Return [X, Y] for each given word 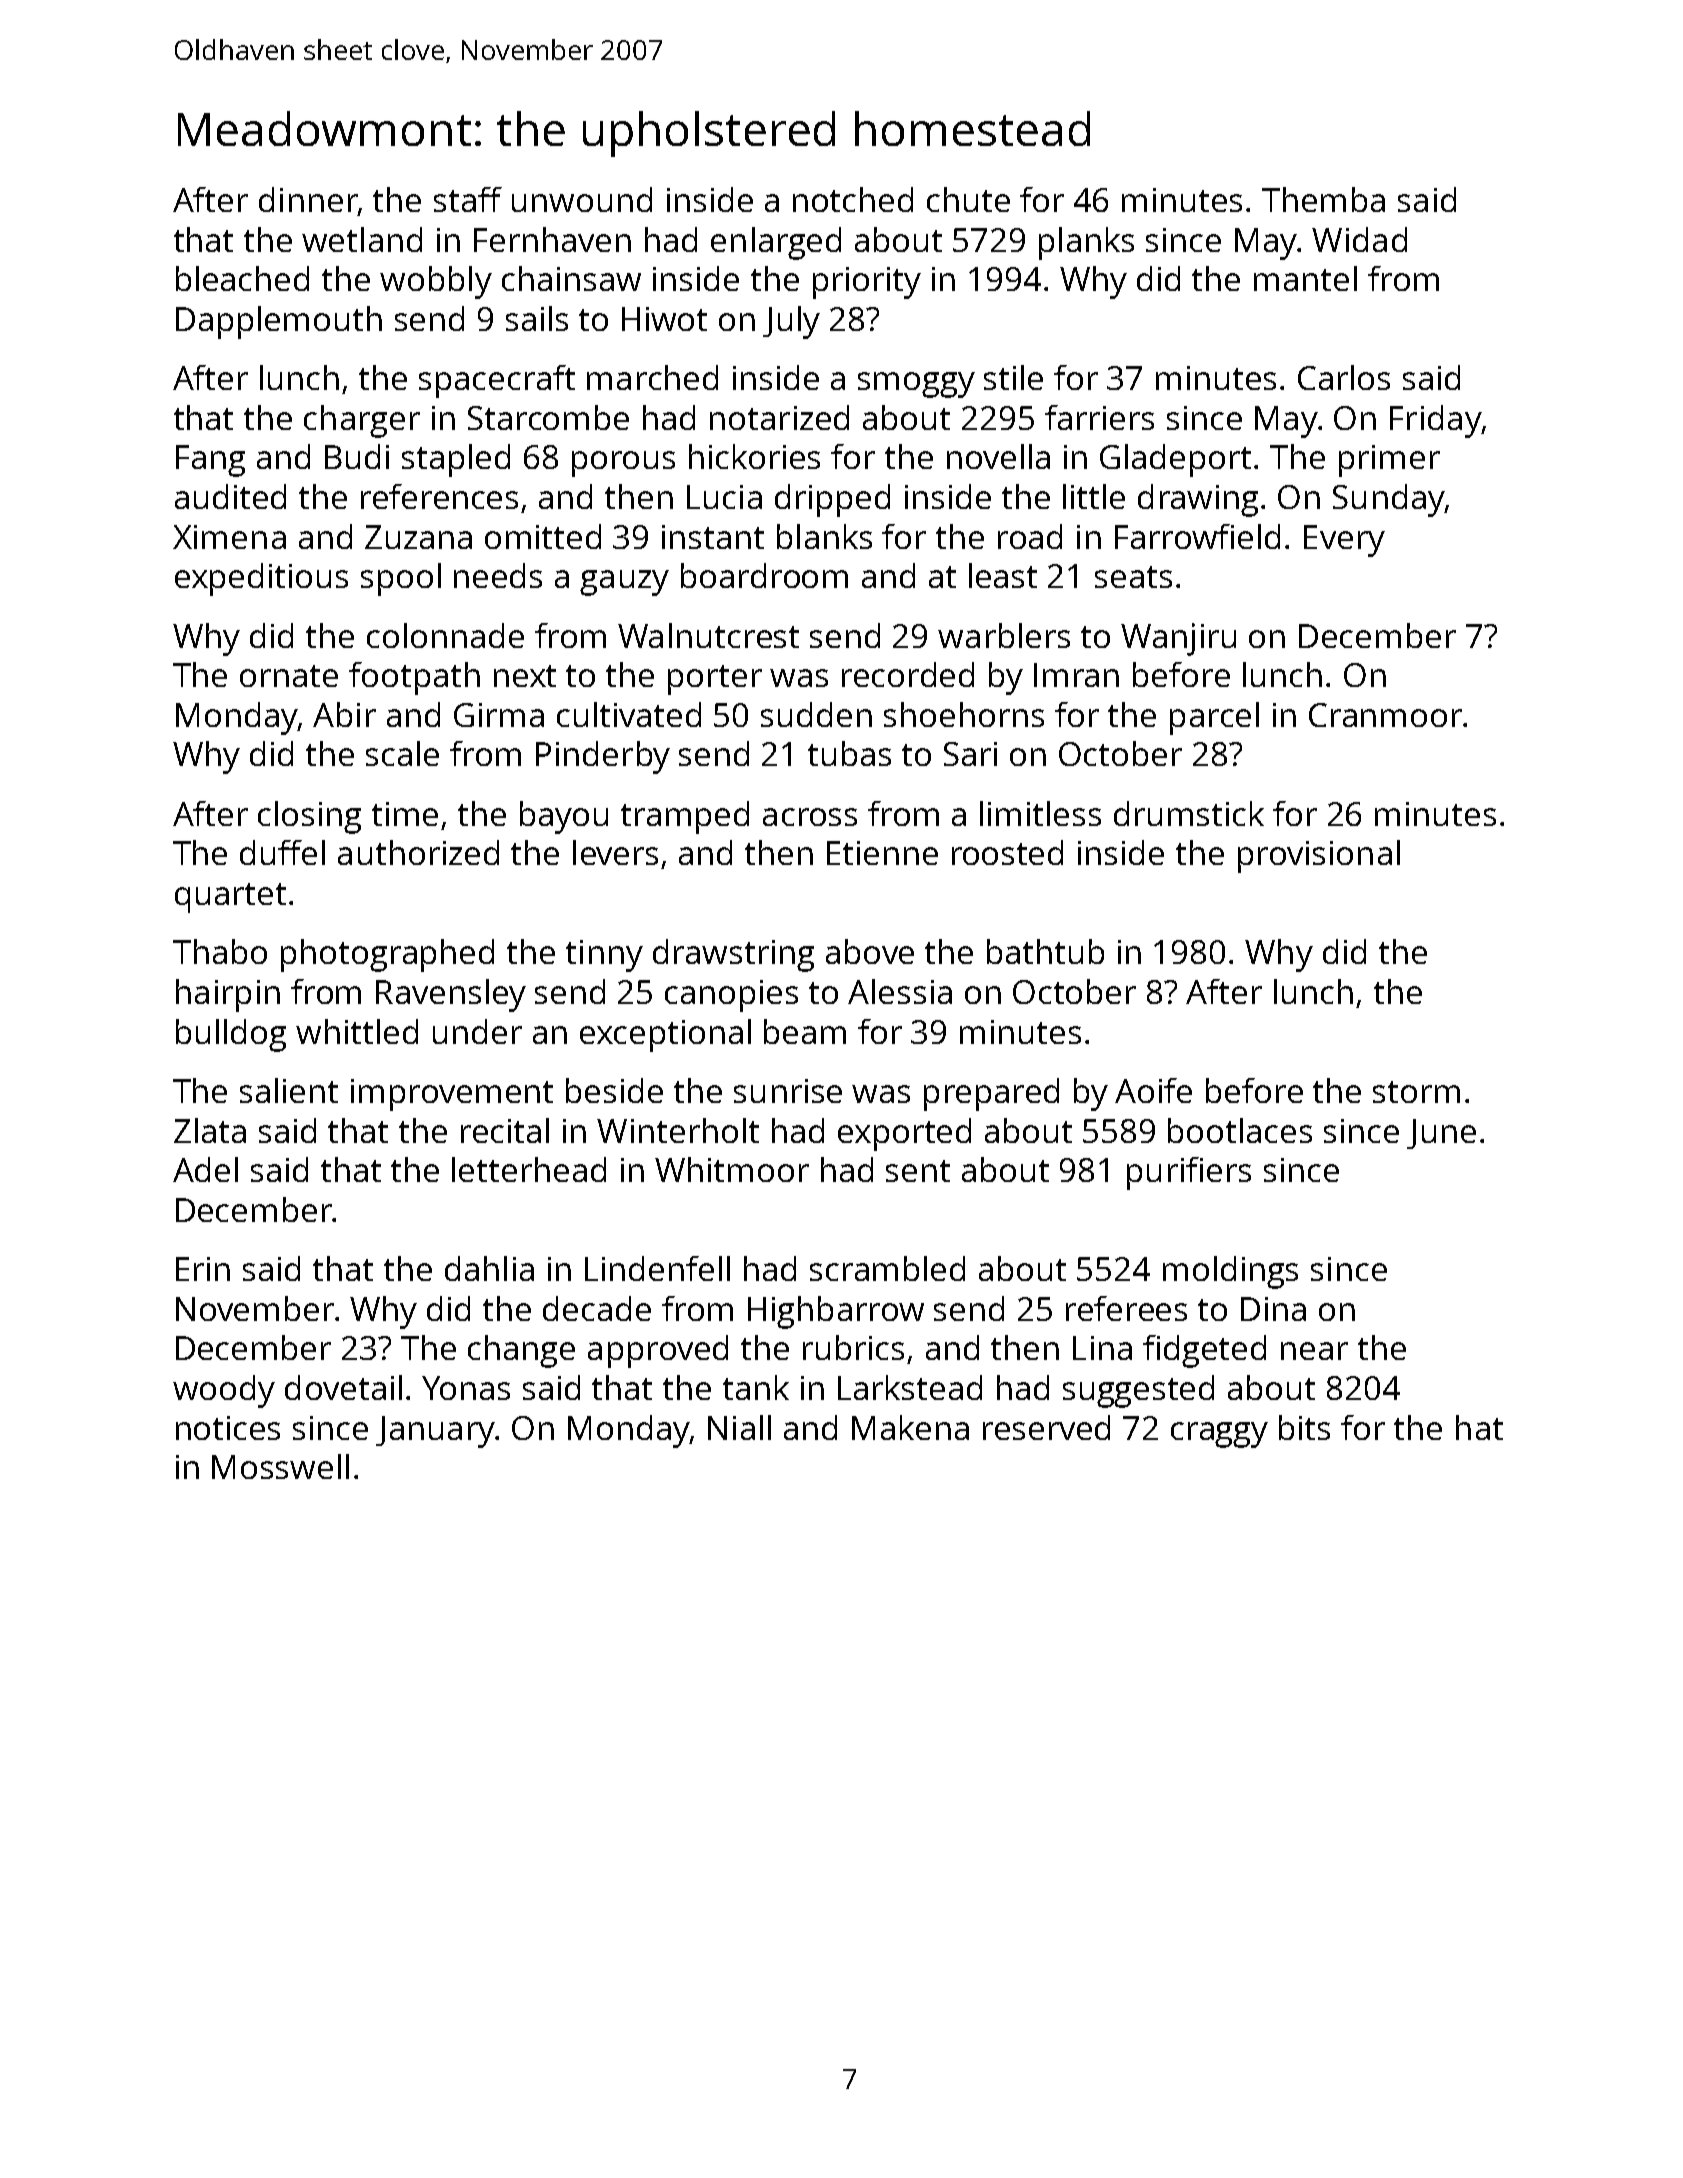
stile [1013, 377]
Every [1344, 541]
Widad [1359, 239]
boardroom [764, 575]
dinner [308, 199]
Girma [499, 715]
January [435, 1432]
